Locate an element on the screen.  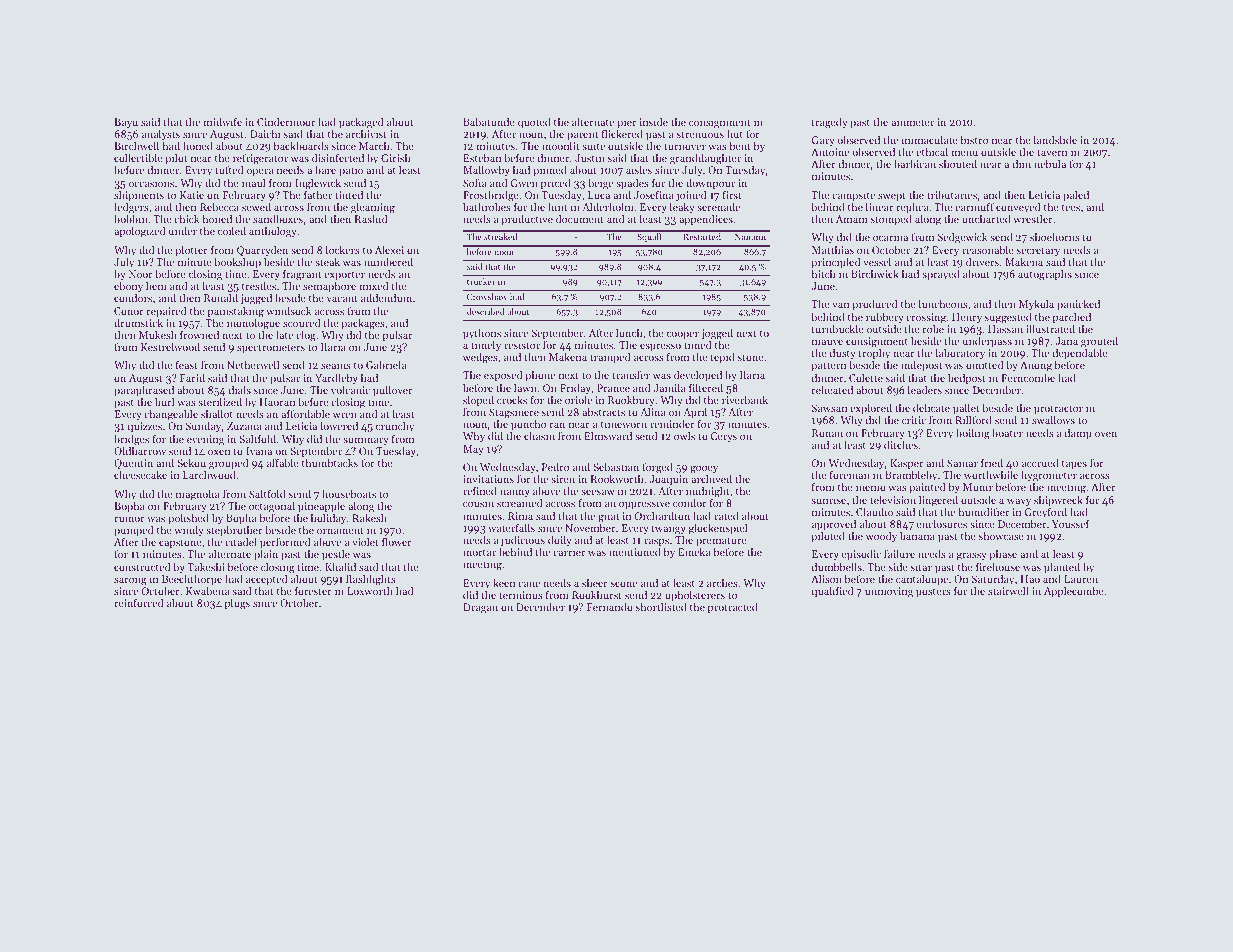
Beechthorpe is located at coordinates (192, 580).
